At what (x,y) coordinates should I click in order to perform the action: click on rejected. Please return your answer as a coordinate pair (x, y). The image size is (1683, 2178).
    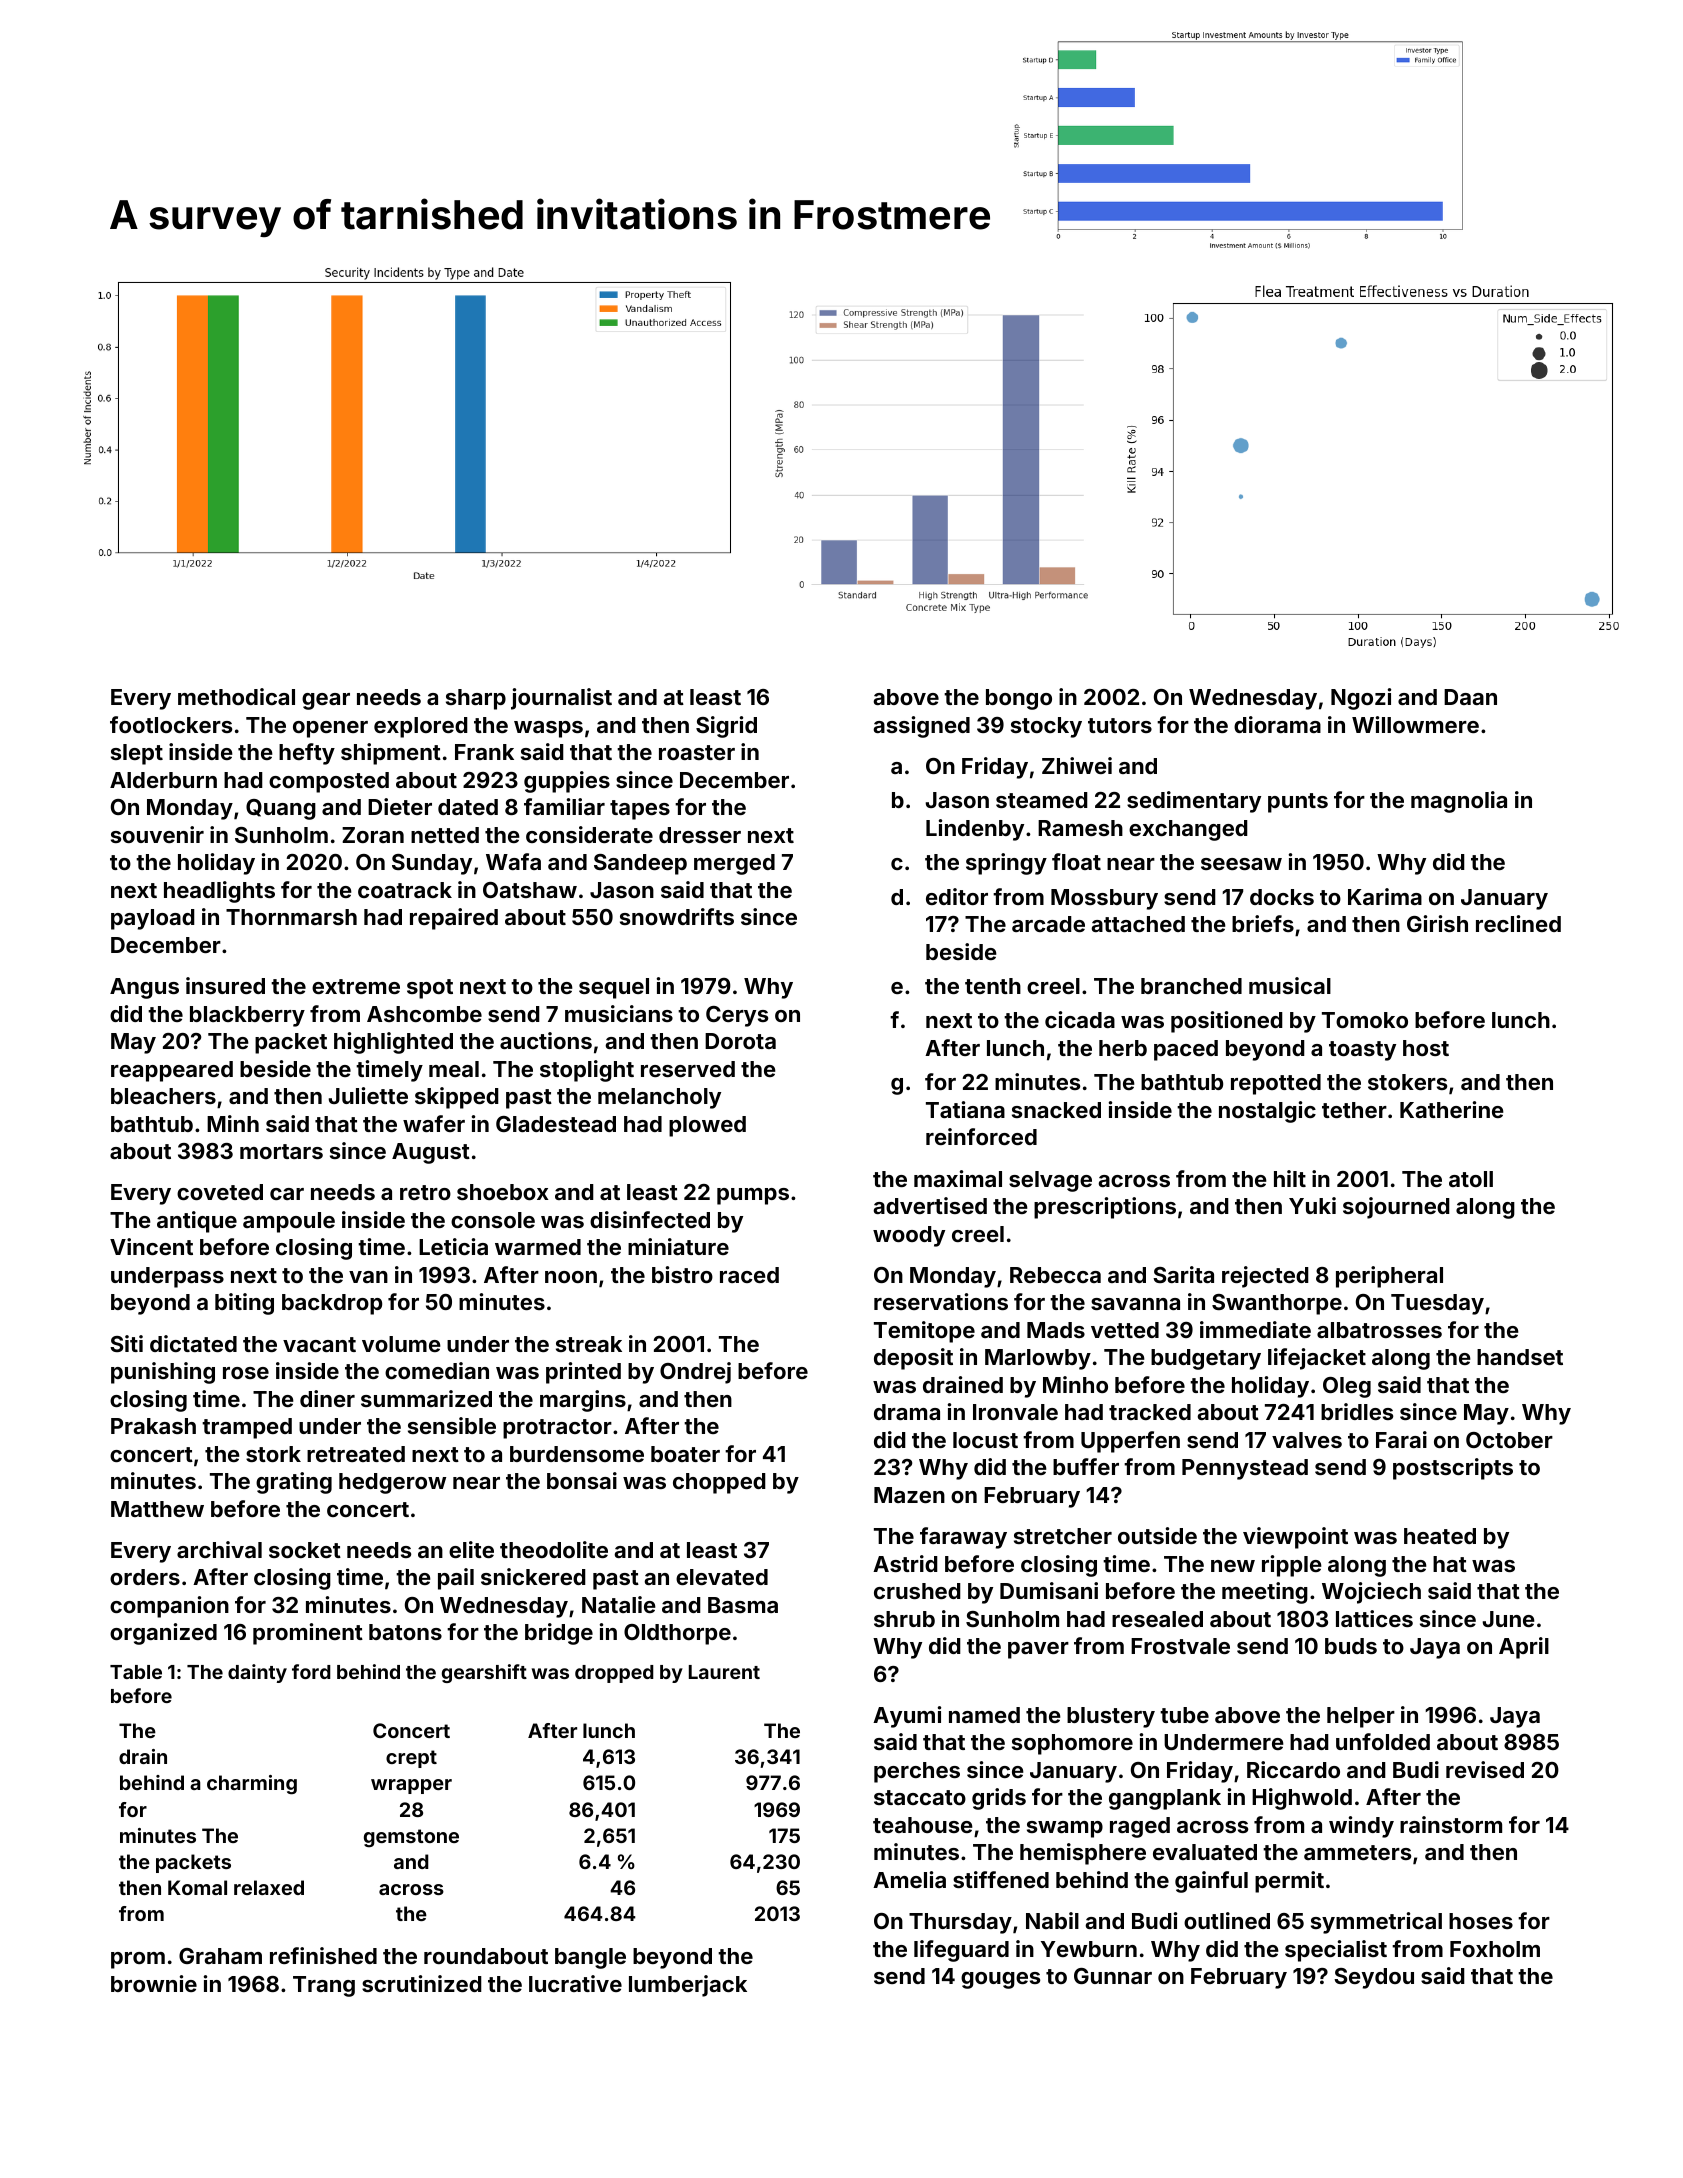
    Looking at the image, I should click on (1265, 1277).
